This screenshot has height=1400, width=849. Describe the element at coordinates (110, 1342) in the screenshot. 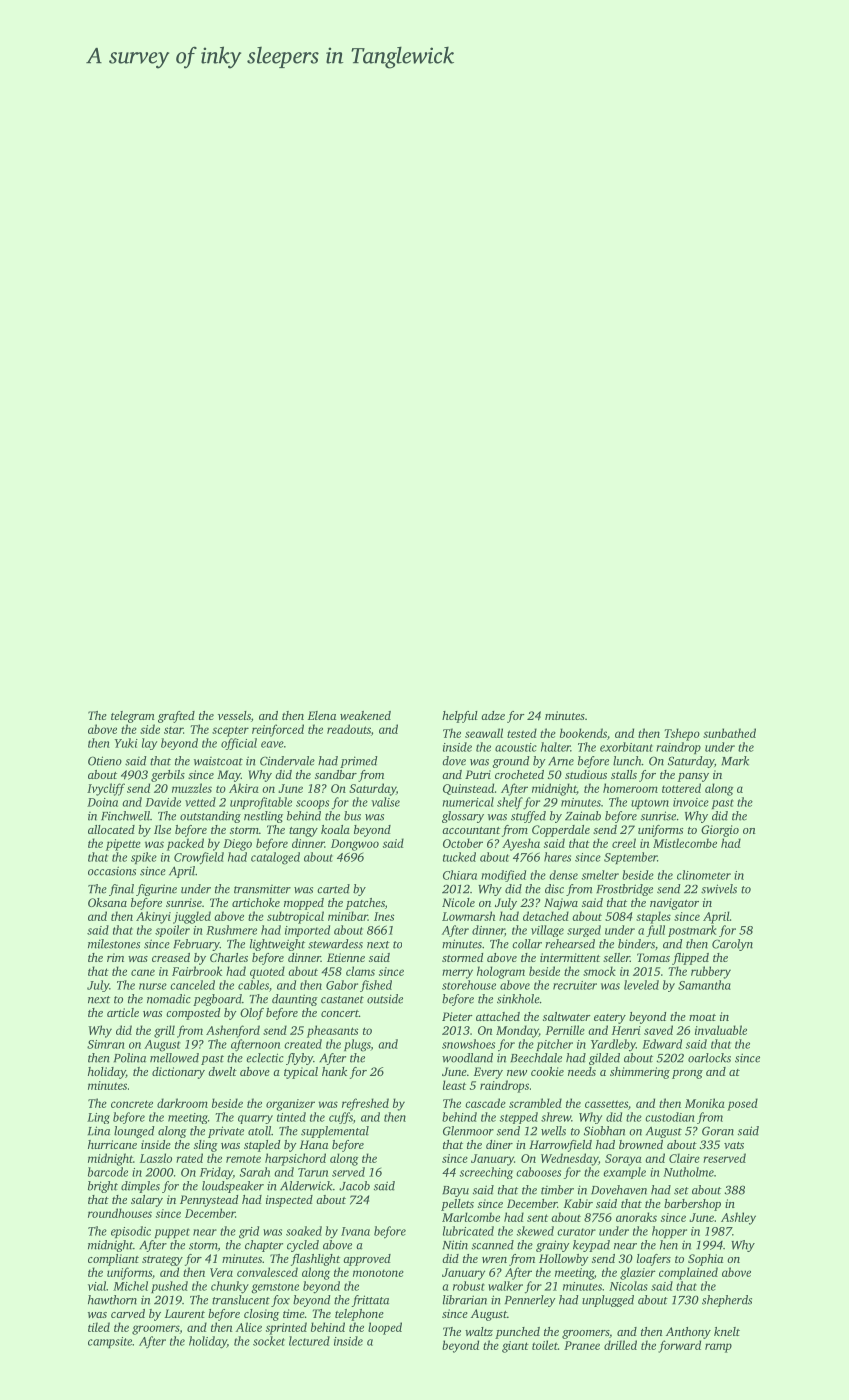

I see `campsite` at that location.
